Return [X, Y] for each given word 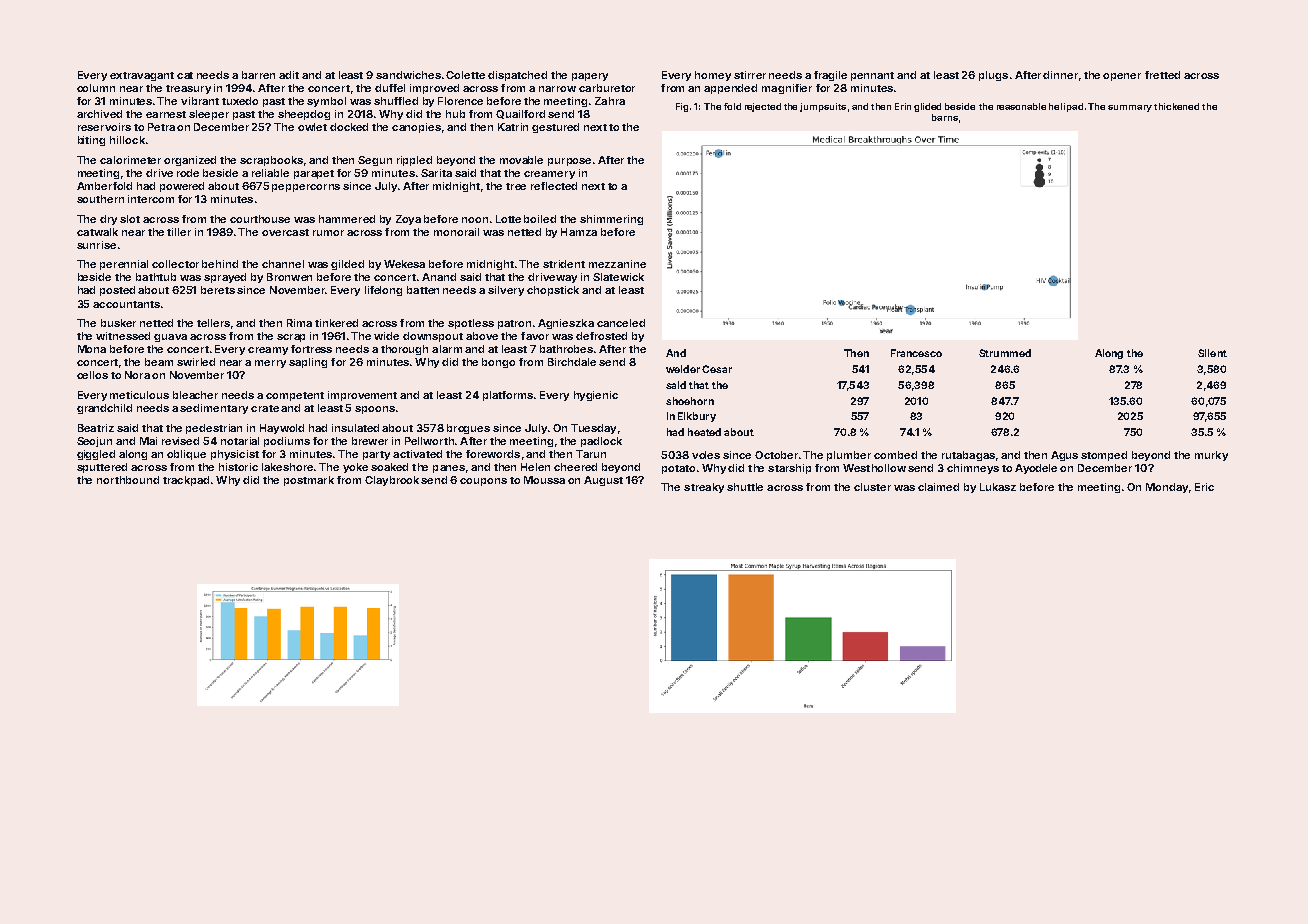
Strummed [1005, 353]
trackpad [186, 481]
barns [945, 117]
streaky [704, 488]
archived [99, 114]
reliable [270, 173]
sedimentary [214, 409]
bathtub [156, 277]
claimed [938, 487]
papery [590, 77]
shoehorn [690, 401]
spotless [471, 324]
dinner [1060, 75]
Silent [1212, 353]
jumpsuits [823, 107]
